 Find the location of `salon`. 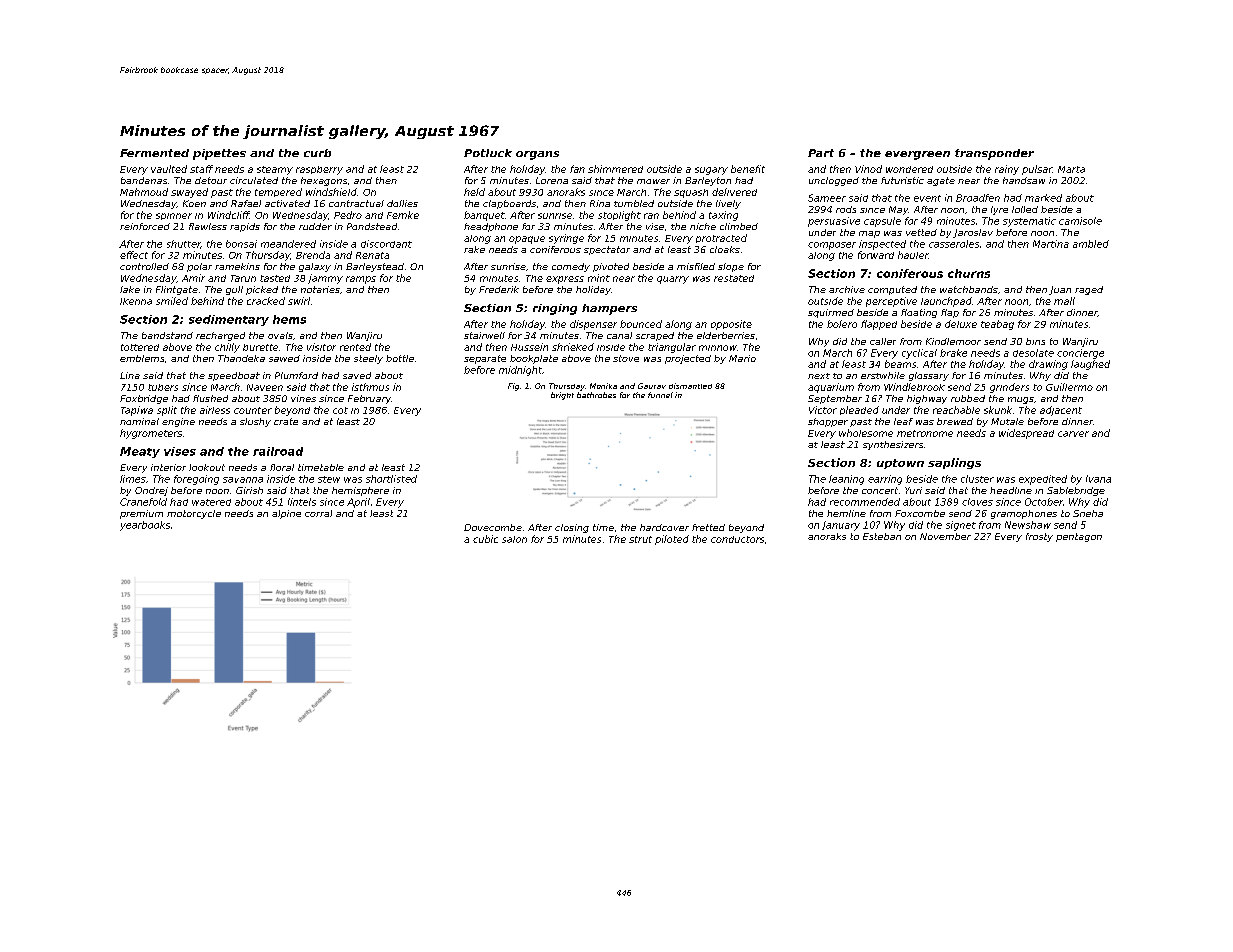

salon is located at coordinates (514, 539).
